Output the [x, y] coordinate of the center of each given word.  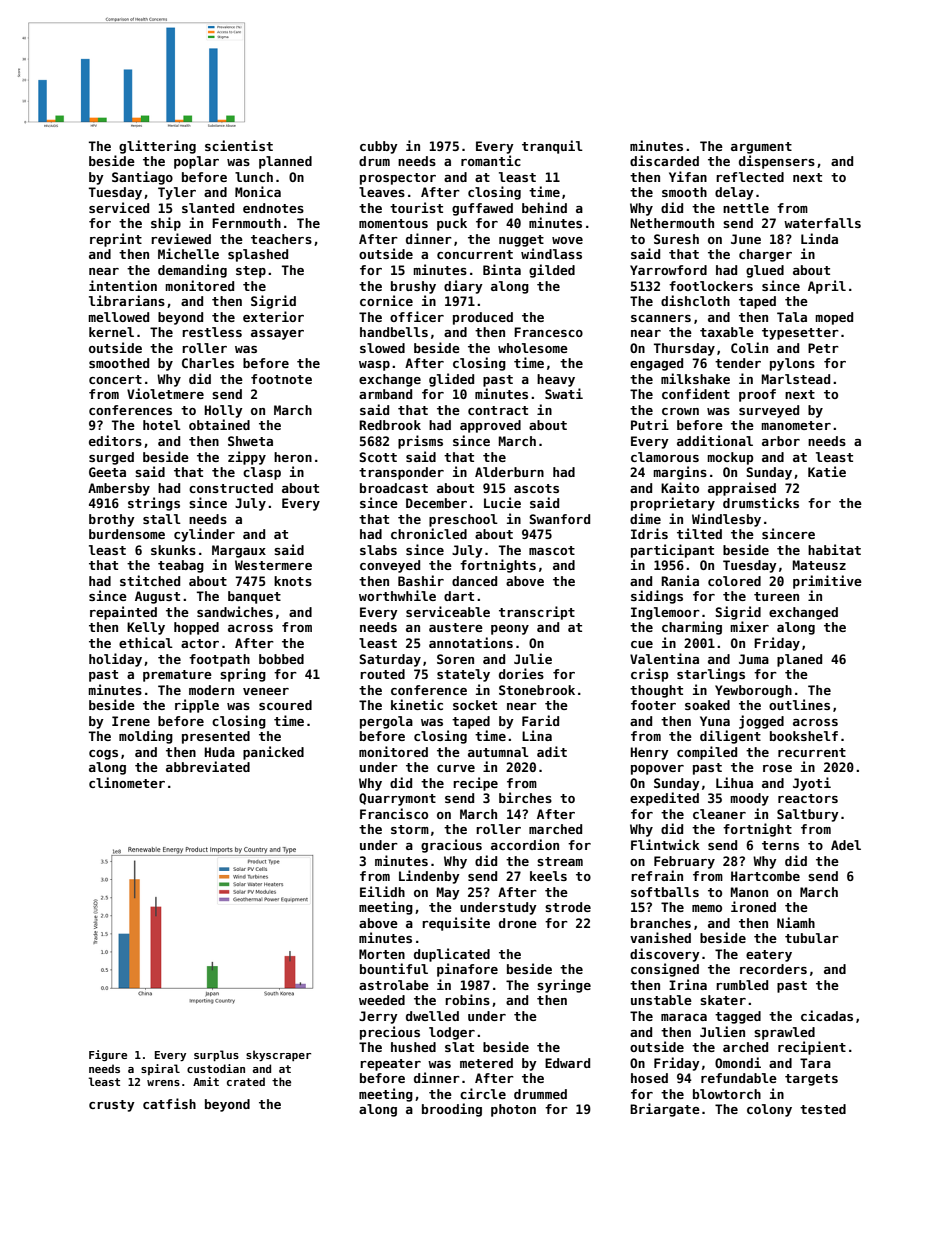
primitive [827, 582]
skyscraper [278, 1055]
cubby [379, 147]
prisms [420, 442]
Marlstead [796, 379]
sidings [657, 597]
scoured [285, 705]
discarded [664, 160]
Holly [224, 411]
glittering [157, 147]
